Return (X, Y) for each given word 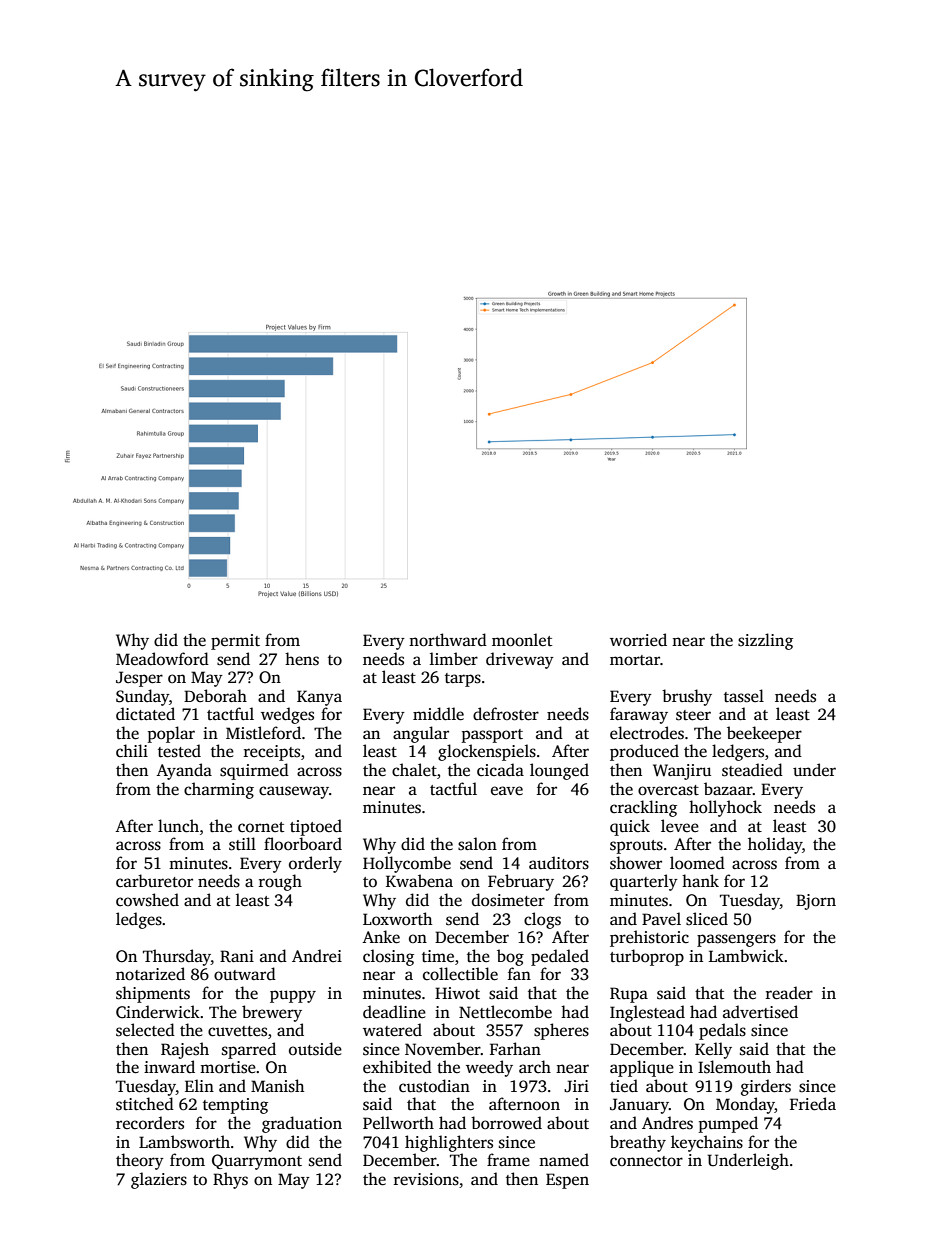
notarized (150, 974)
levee (680, 825)
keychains (707, 1143)
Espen (567, 1181)
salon (477, 844)
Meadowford (162, 658)
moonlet (522, 640)
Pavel (661, 919)
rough (280, 882)
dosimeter (508, 900)
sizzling (765, 641)
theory (140, 1161)
